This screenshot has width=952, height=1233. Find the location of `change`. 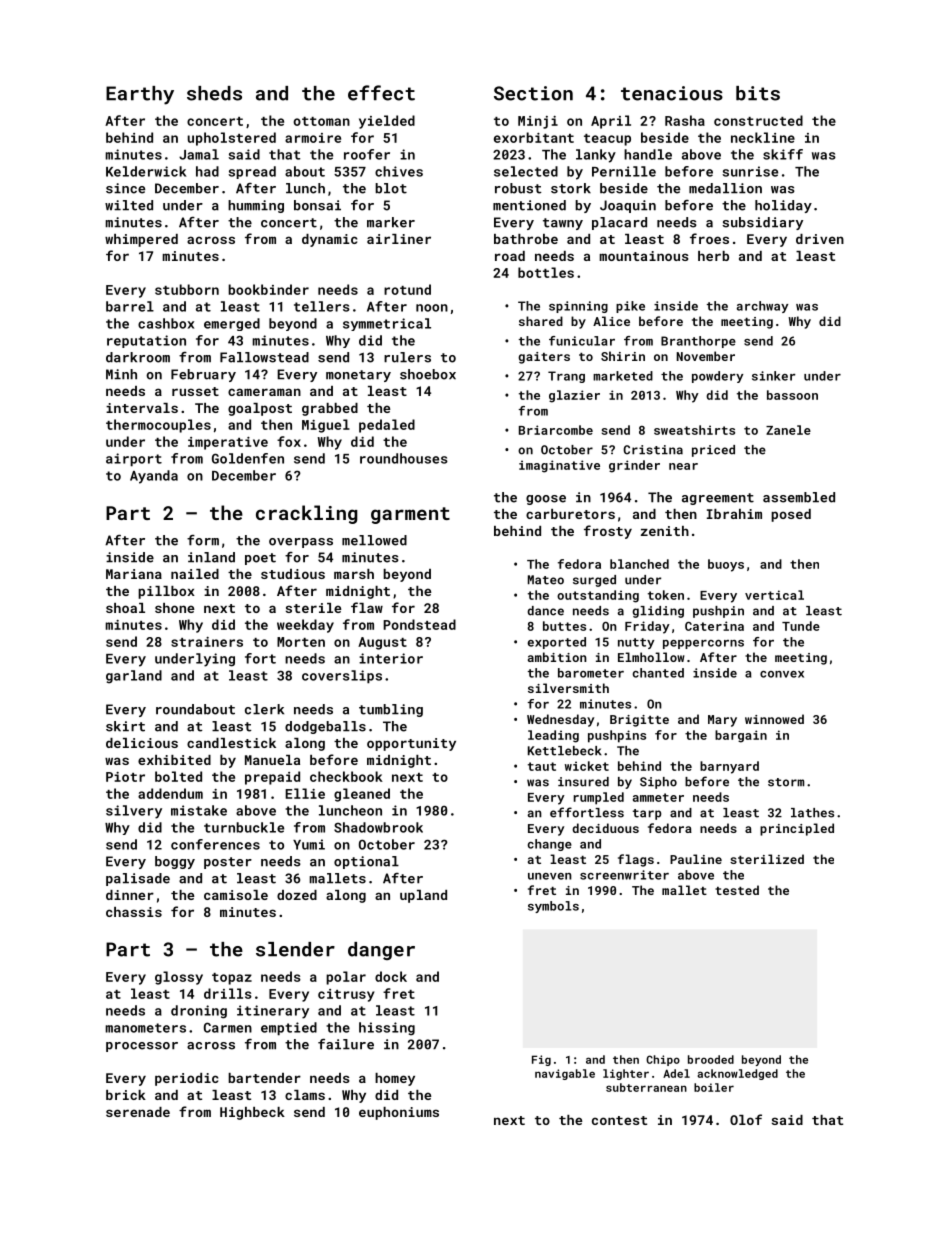

change is located at coordinates (550, 845).
